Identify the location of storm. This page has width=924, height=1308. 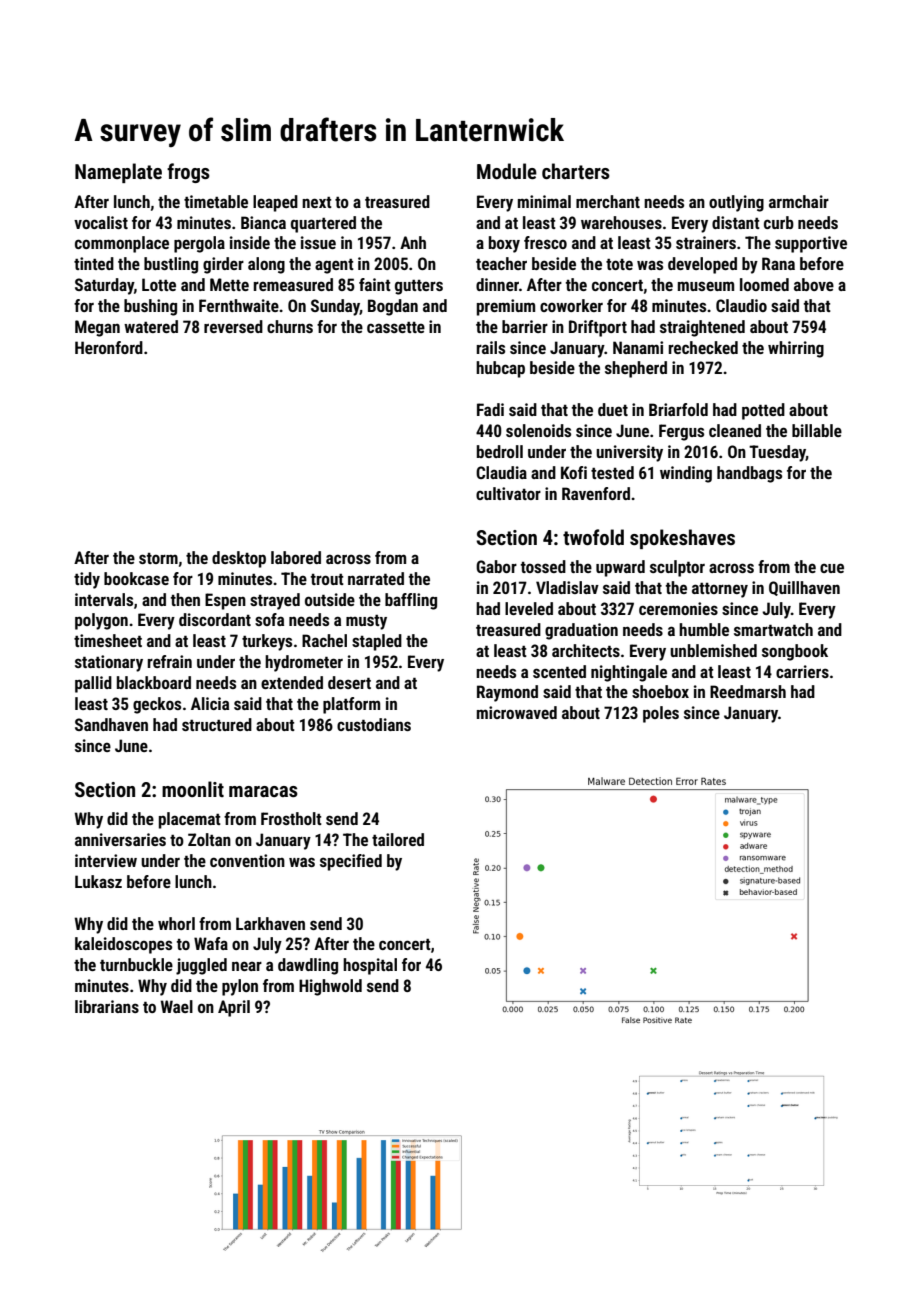
(158, 558).
